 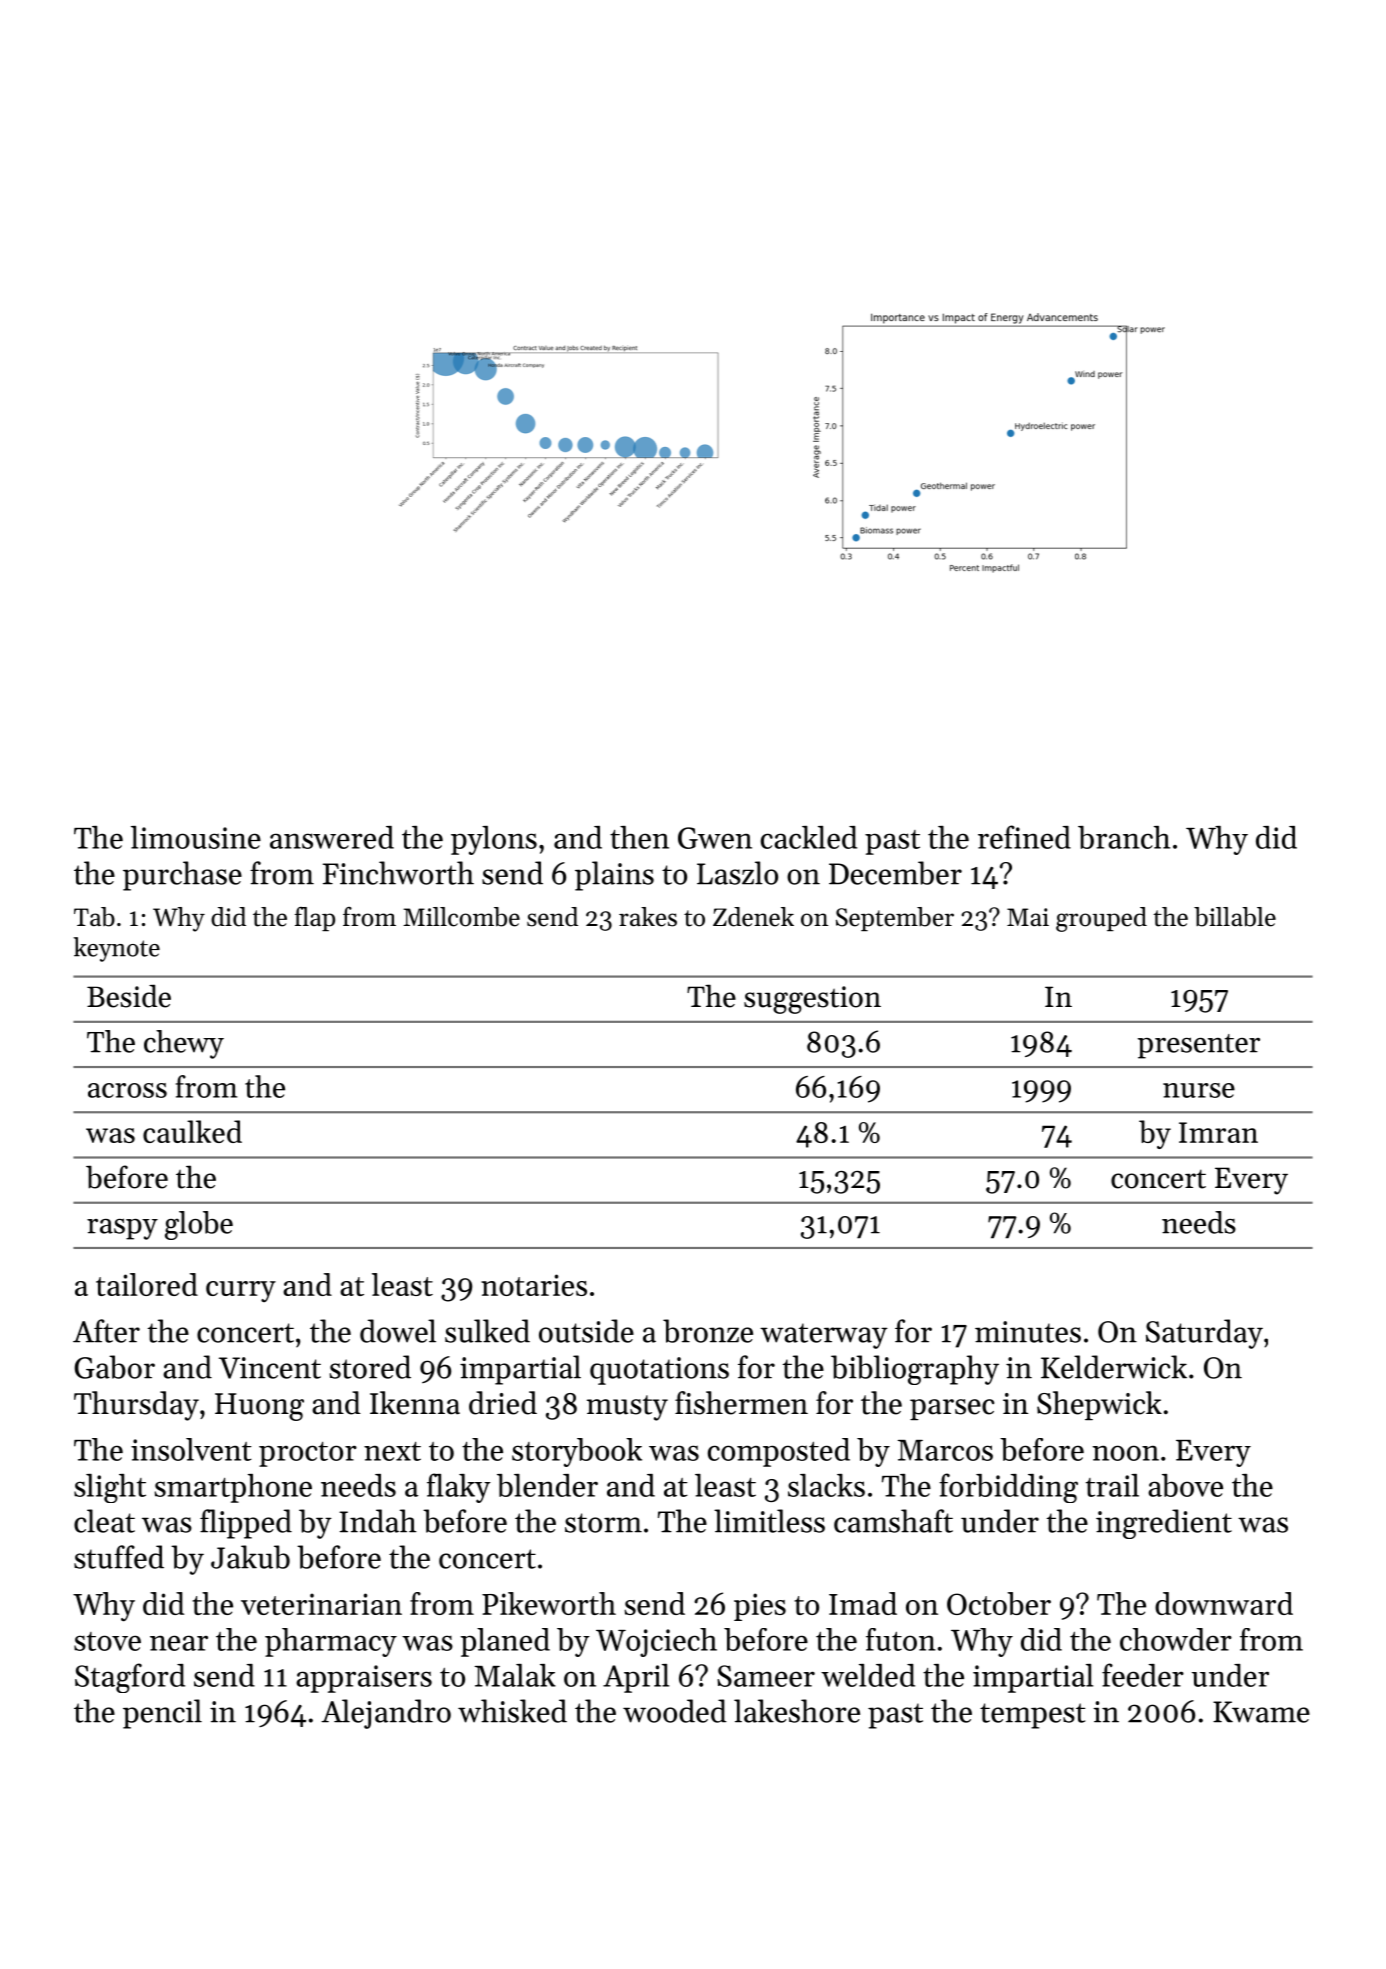 I want to click on Gabor, so click(x=114, y=1367).
